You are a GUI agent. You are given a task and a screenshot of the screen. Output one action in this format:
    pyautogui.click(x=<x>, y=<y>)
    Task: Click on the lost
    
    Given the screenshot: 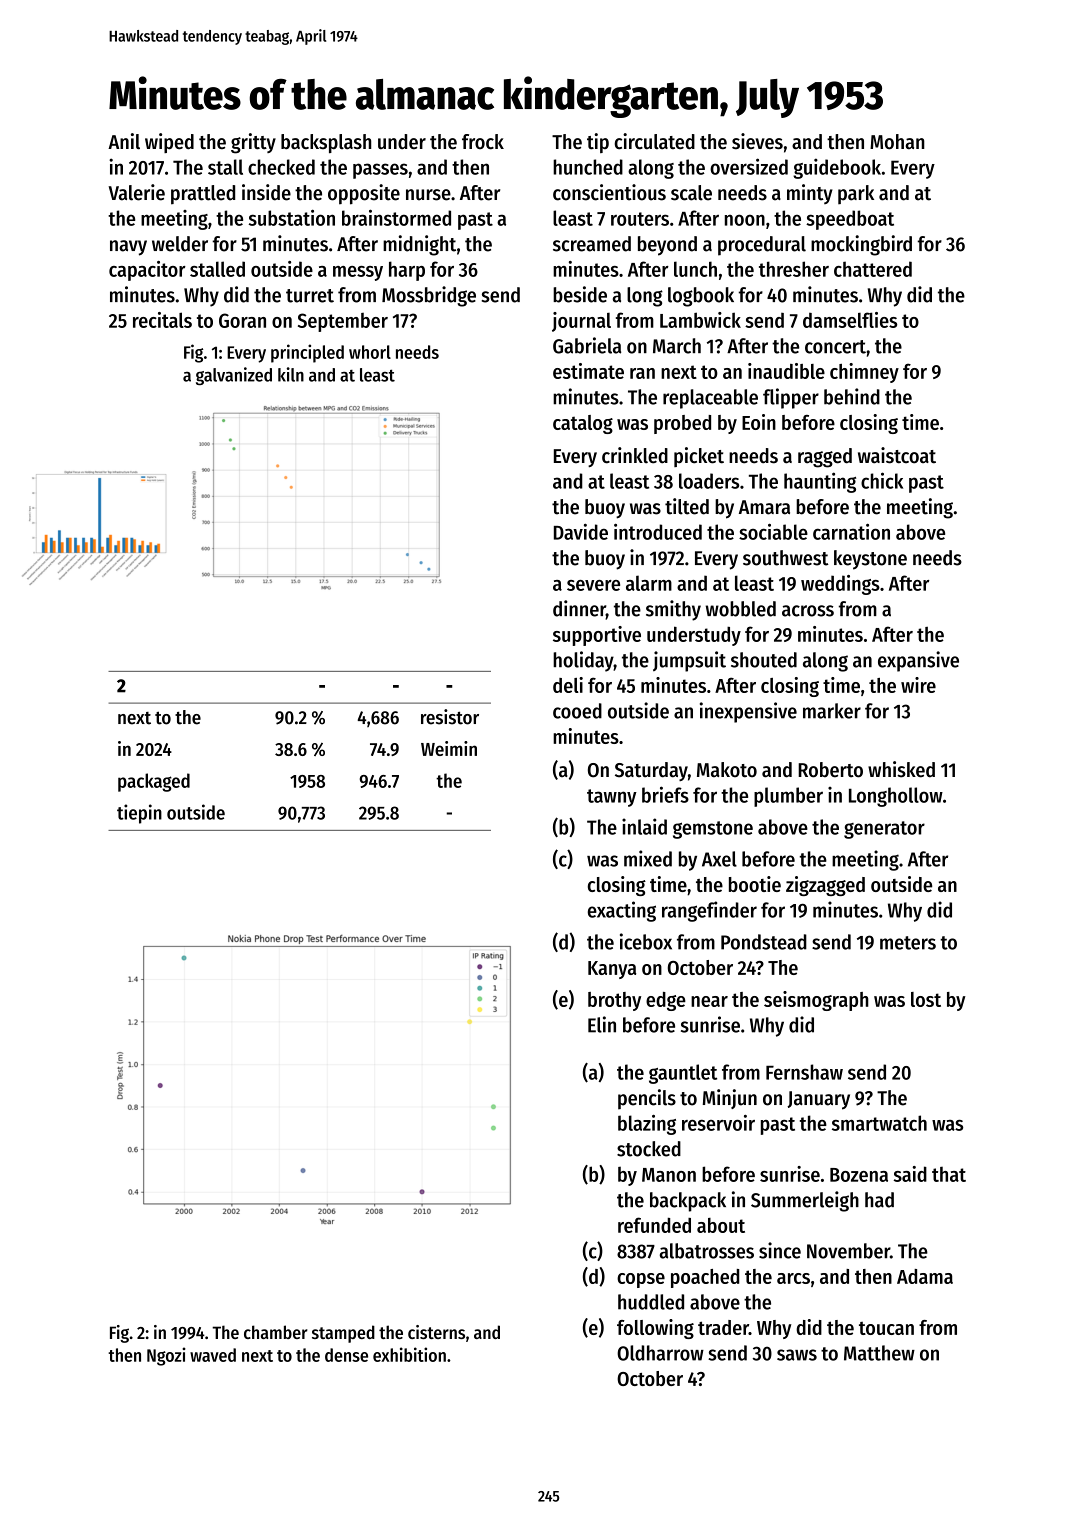 What is the action you would take?
    pyautogui.click(x=926, y=999)
